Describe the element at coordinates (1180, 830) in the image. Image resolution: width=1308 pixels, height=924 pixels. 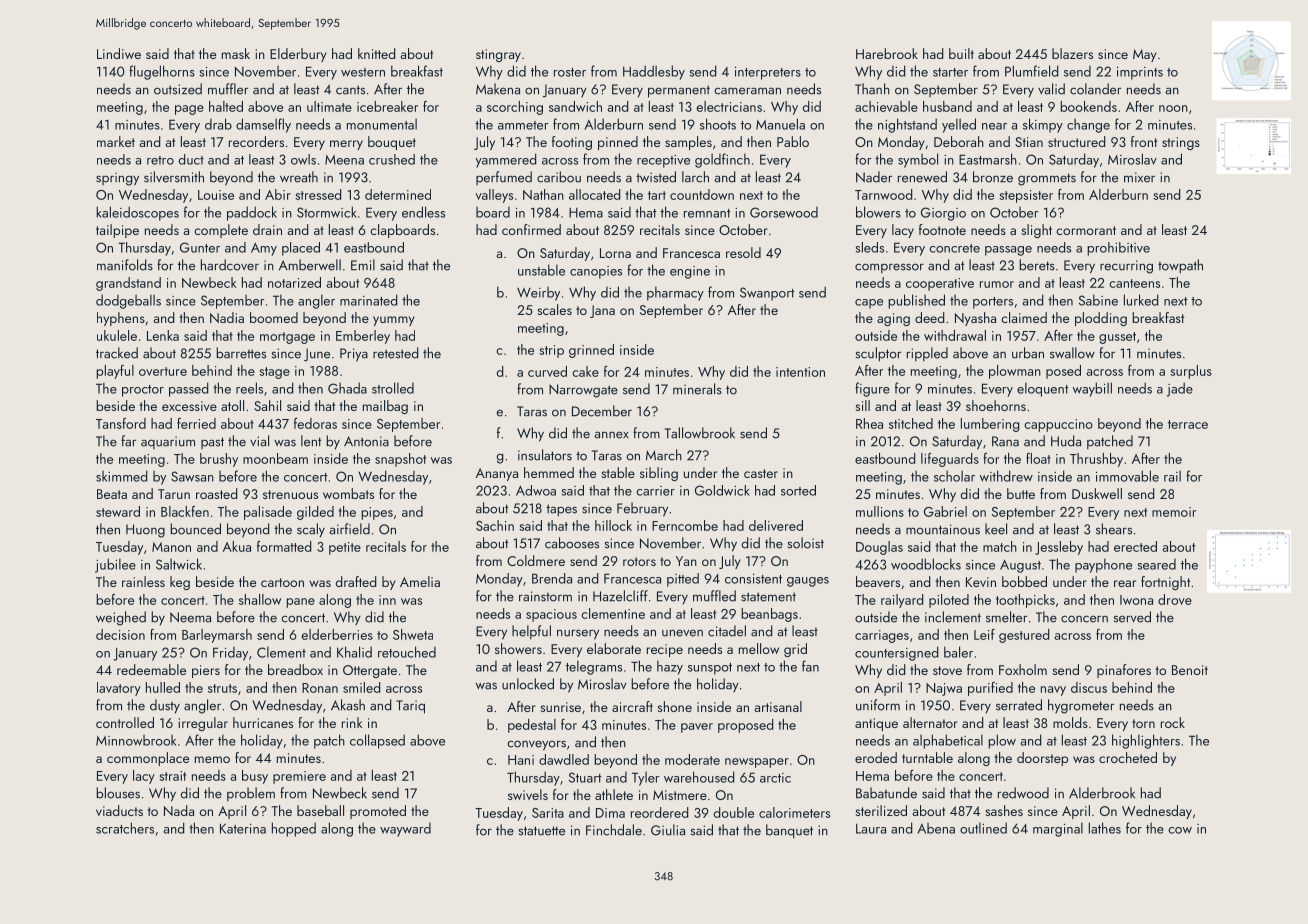
I see `cow` at that location.
